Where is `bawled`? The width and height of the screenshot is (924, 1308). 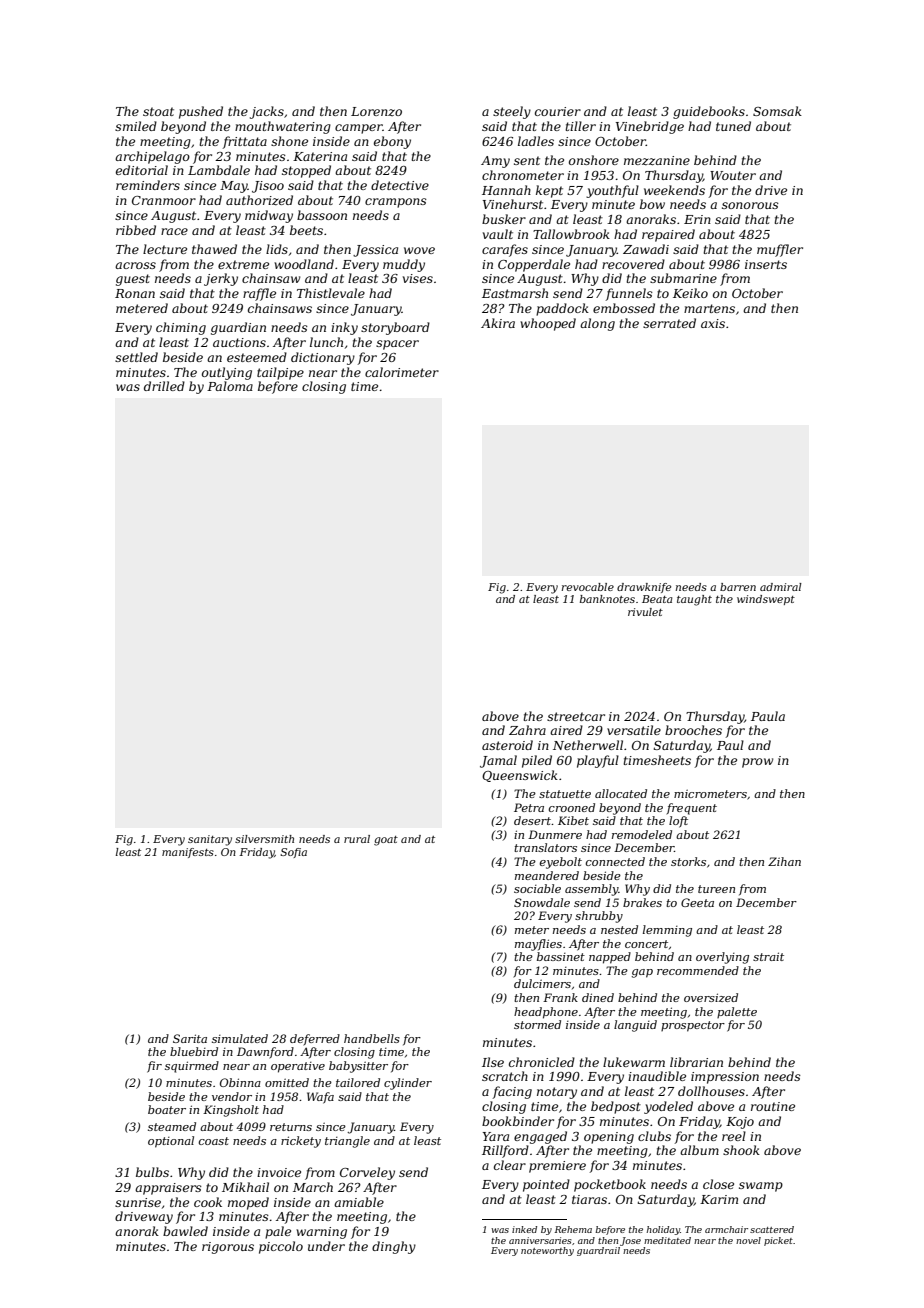 bawled is located at coordinates (185, 1231).
